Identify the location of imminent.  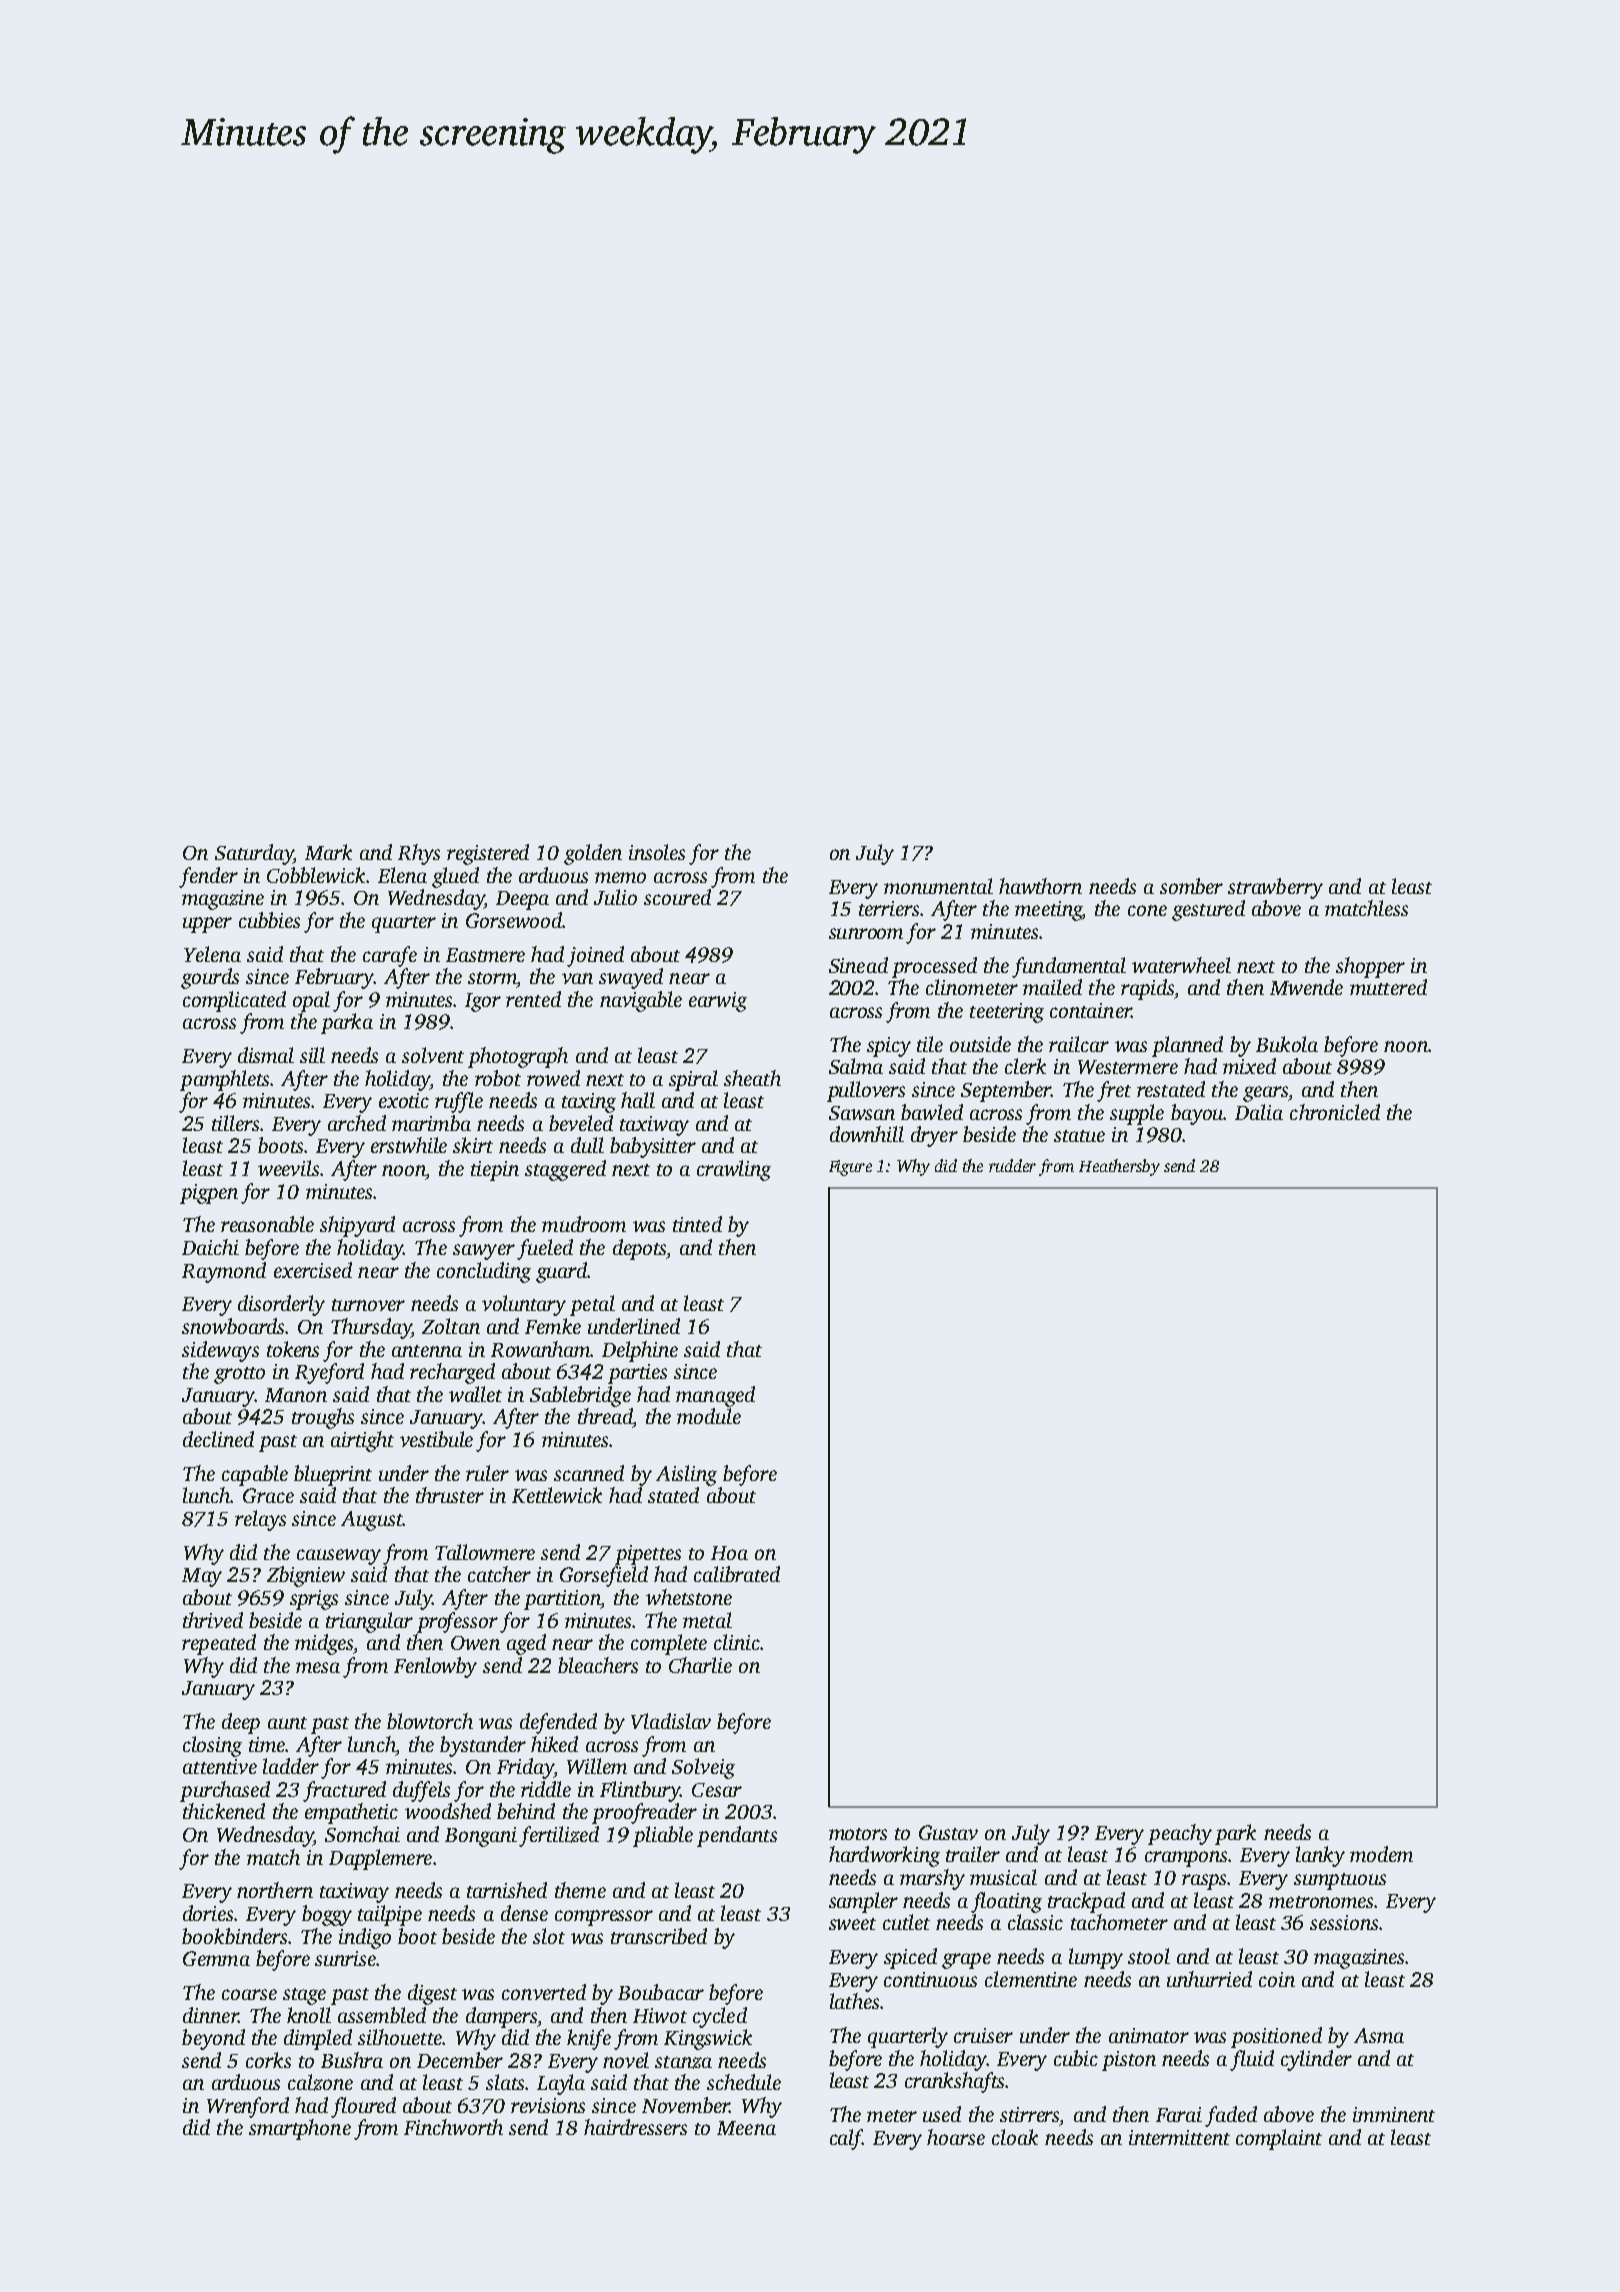
(1394, 2114).
